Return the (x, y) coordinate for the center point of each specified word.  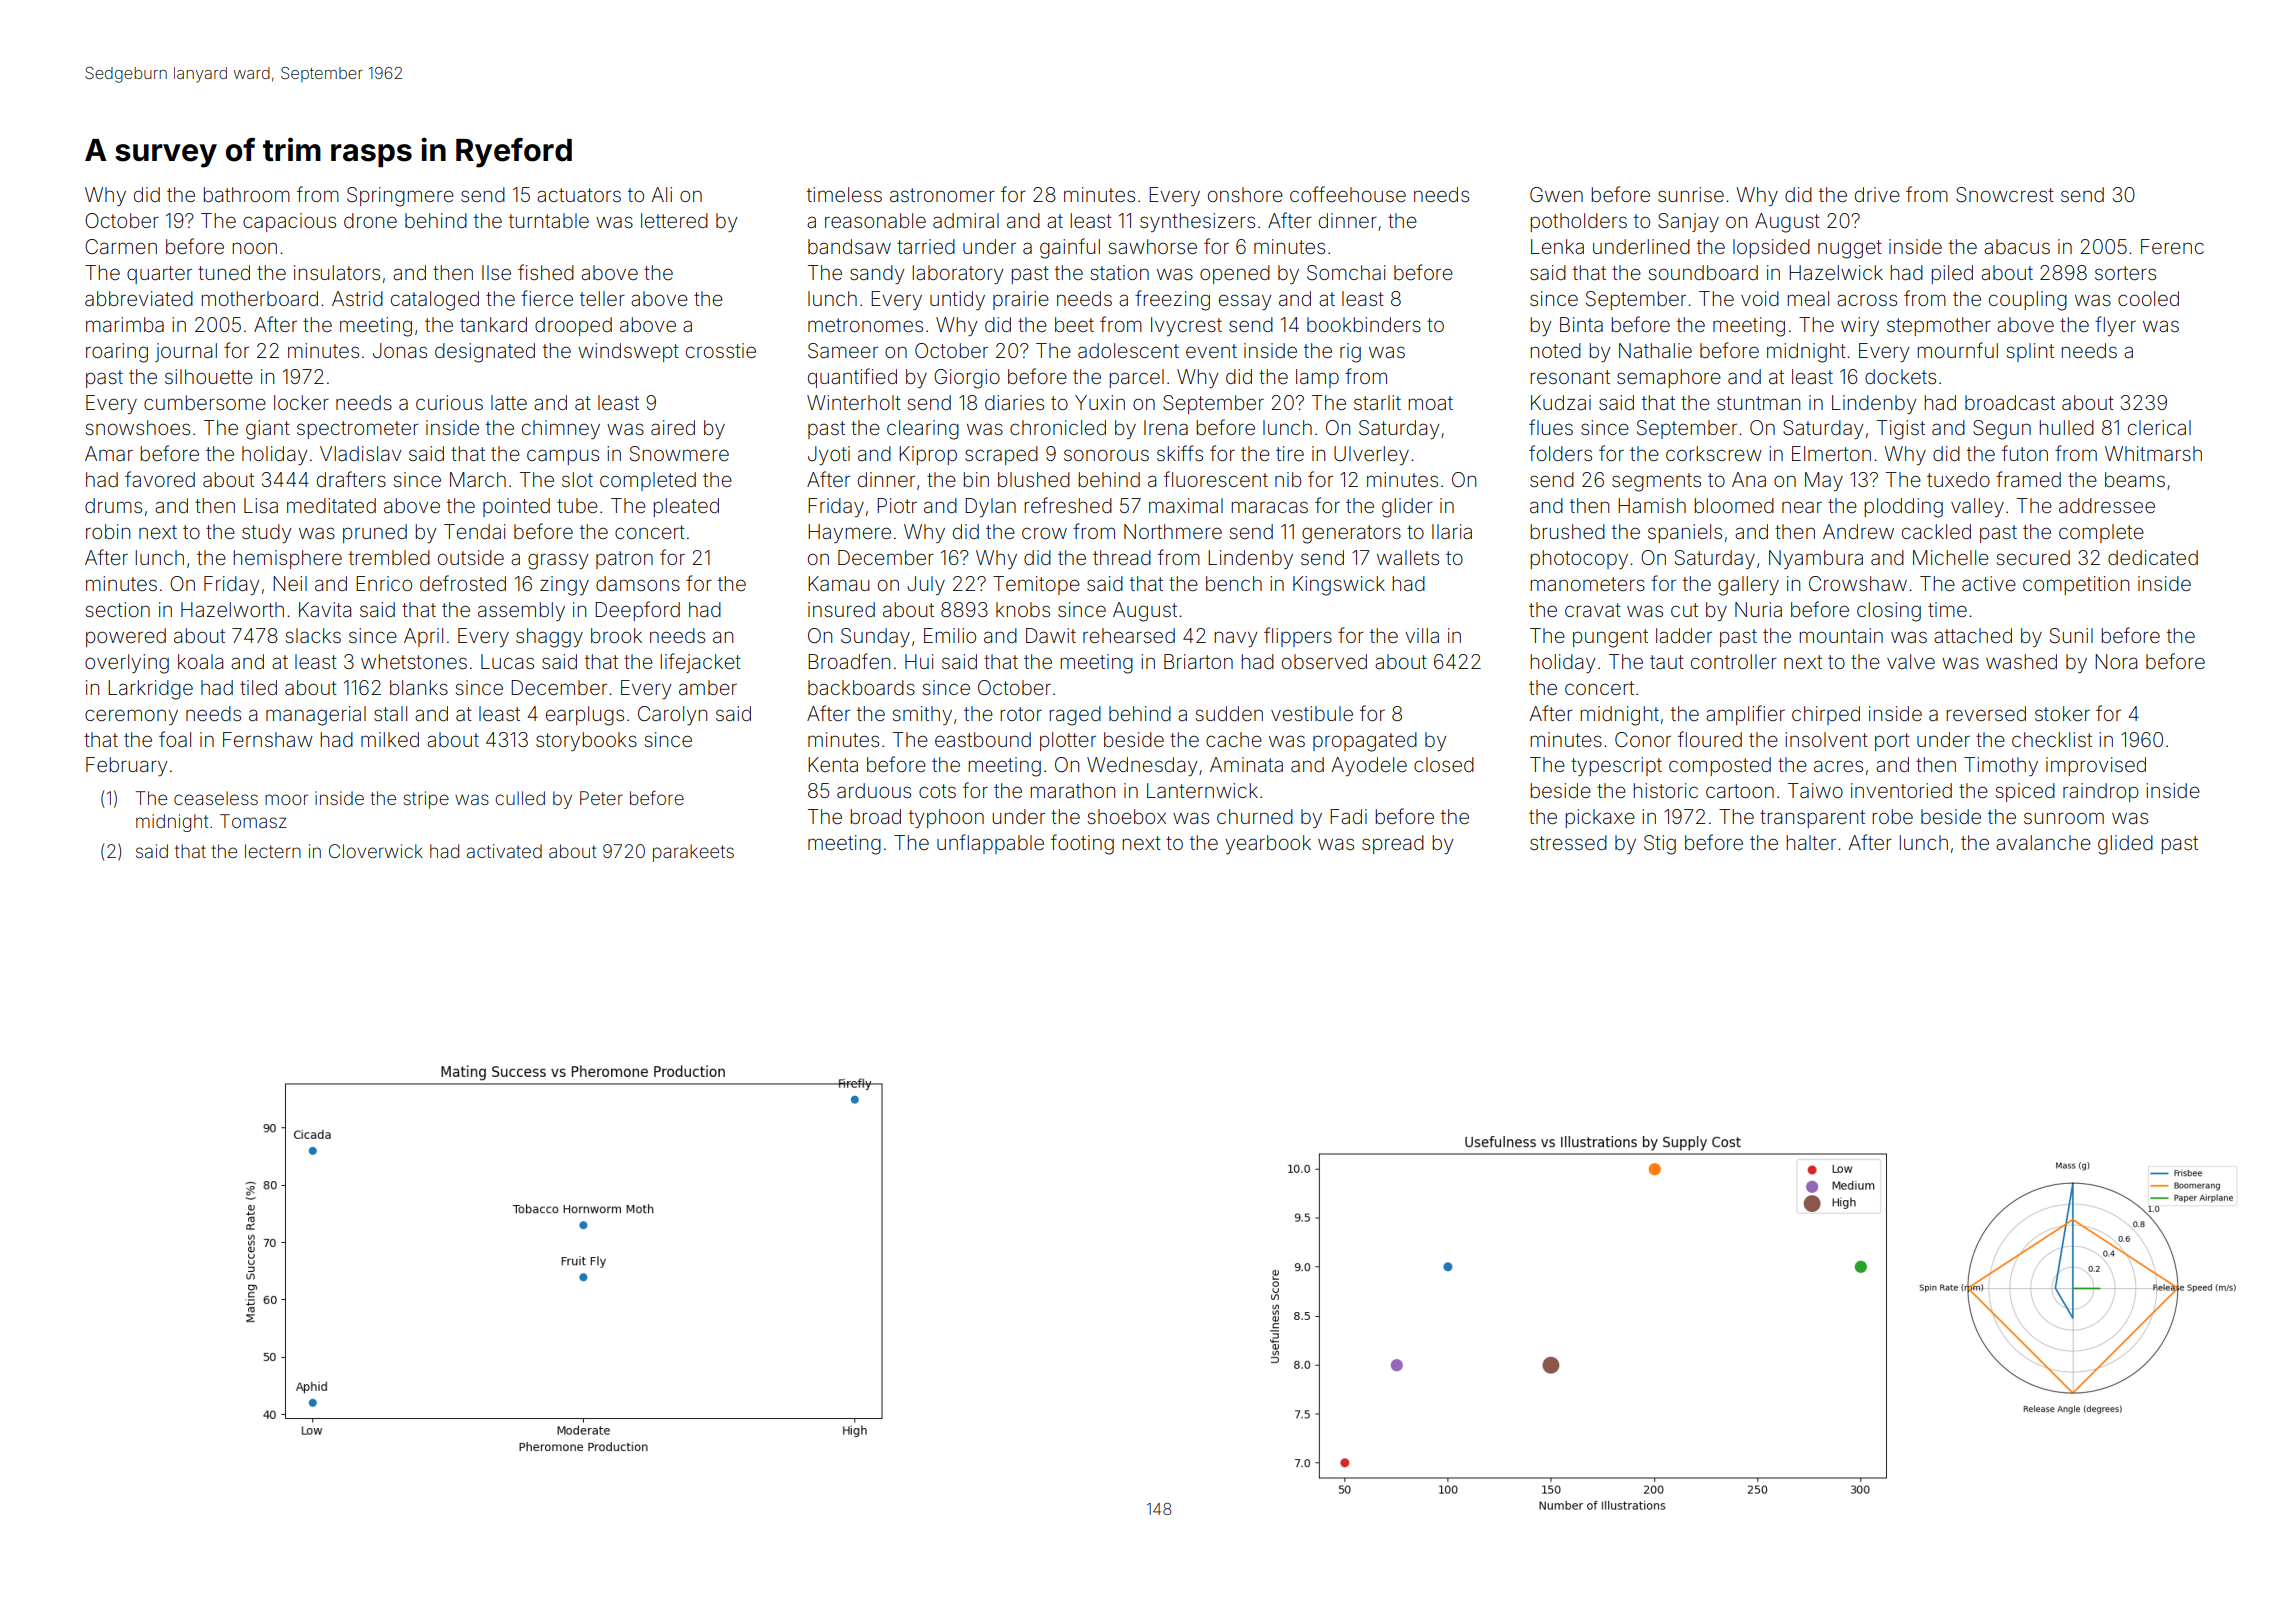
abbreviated (139, 298)
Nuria (1758, 609)
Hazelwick (1836, 272)
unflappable (990, 844)
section (118, 609)
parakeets (693, 853)
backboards (861, 687)
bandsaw (849, 246)
